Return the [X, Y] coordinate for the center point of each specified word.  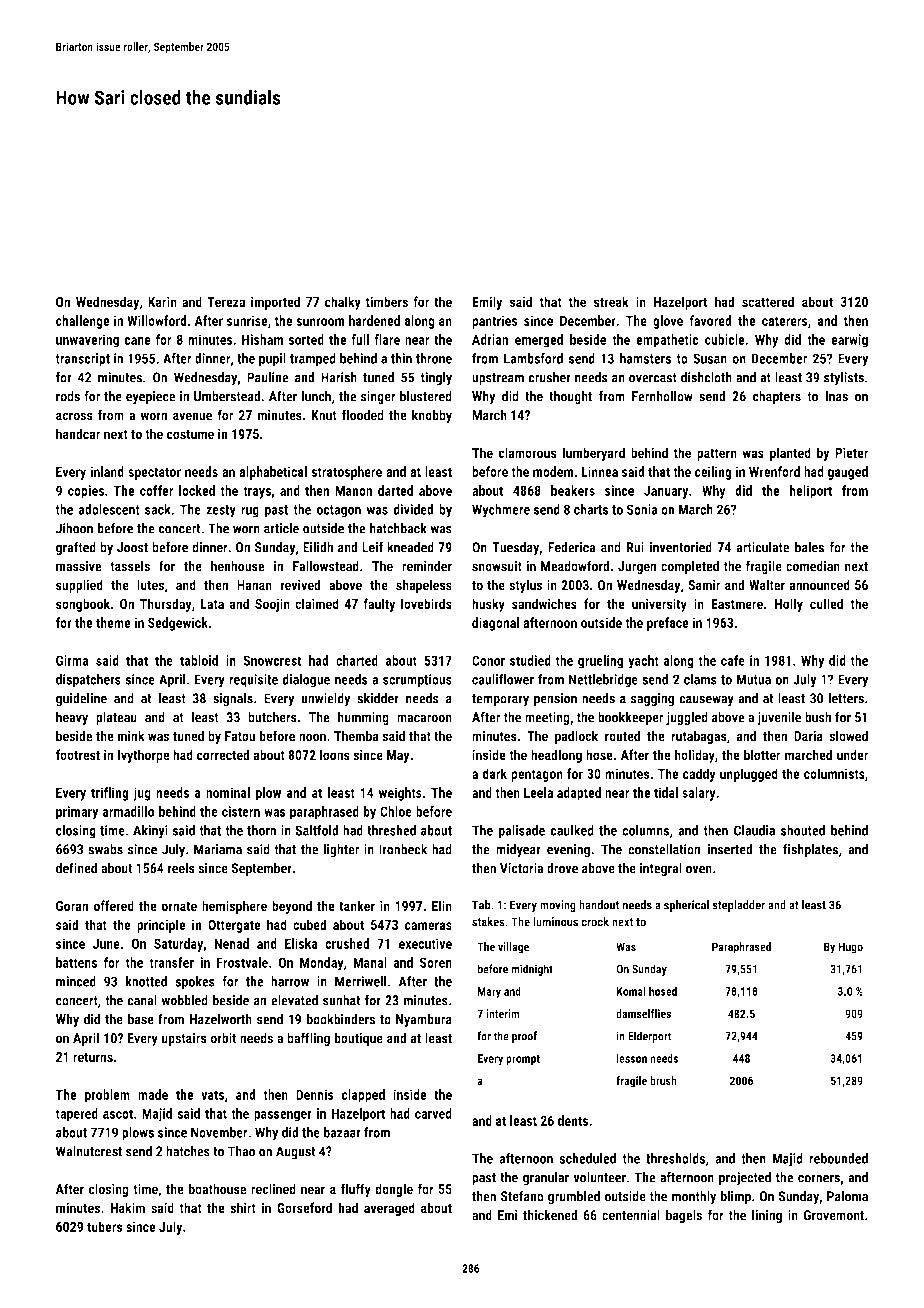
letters [846, 698]
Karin [162, 301]
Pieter [852, 452]
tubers [105, 1226]
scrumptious [417, 681]
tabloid [199, 660]
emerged [539, 341]
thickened [550, 1215]
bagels [684, 1216]
